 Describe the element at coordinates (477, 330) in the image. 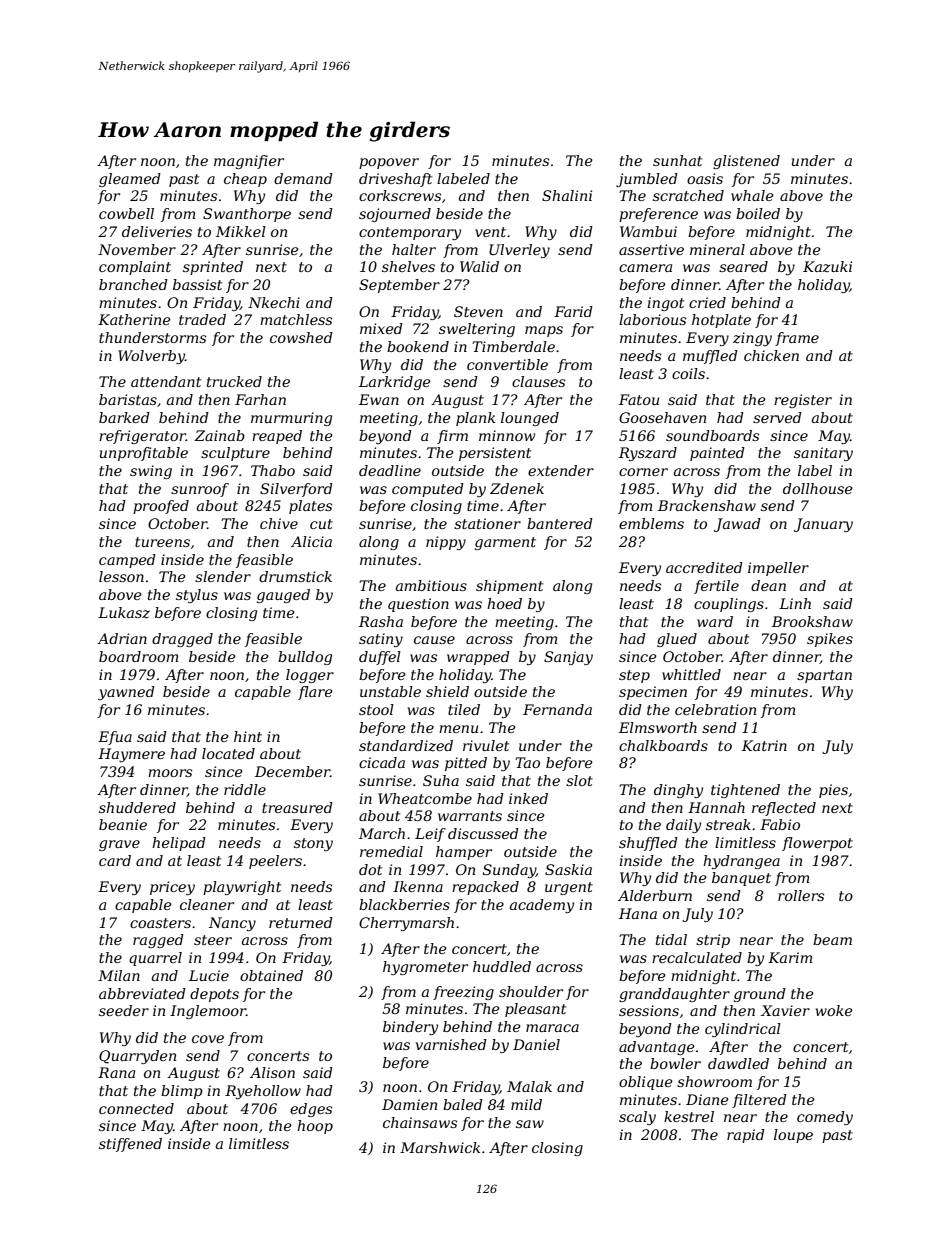

I see `sweltering` at that location.
